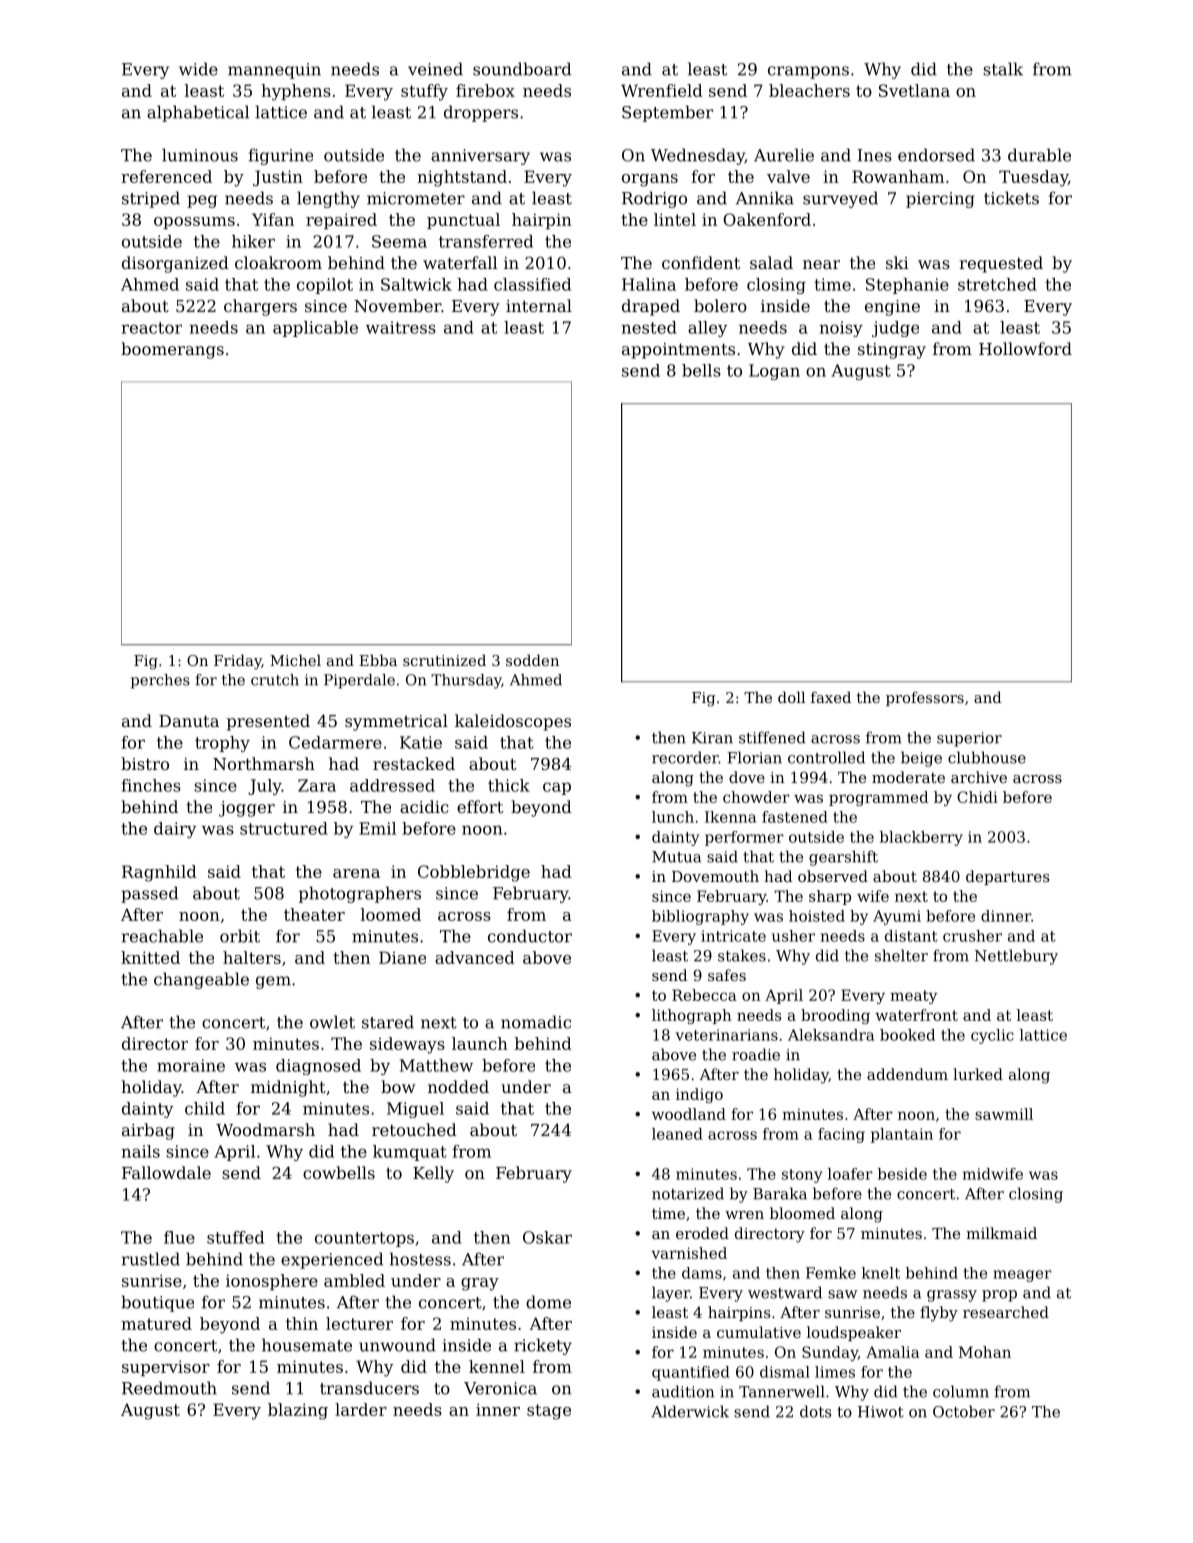  I want to click on Cobblebridge, so click(474, 873).
